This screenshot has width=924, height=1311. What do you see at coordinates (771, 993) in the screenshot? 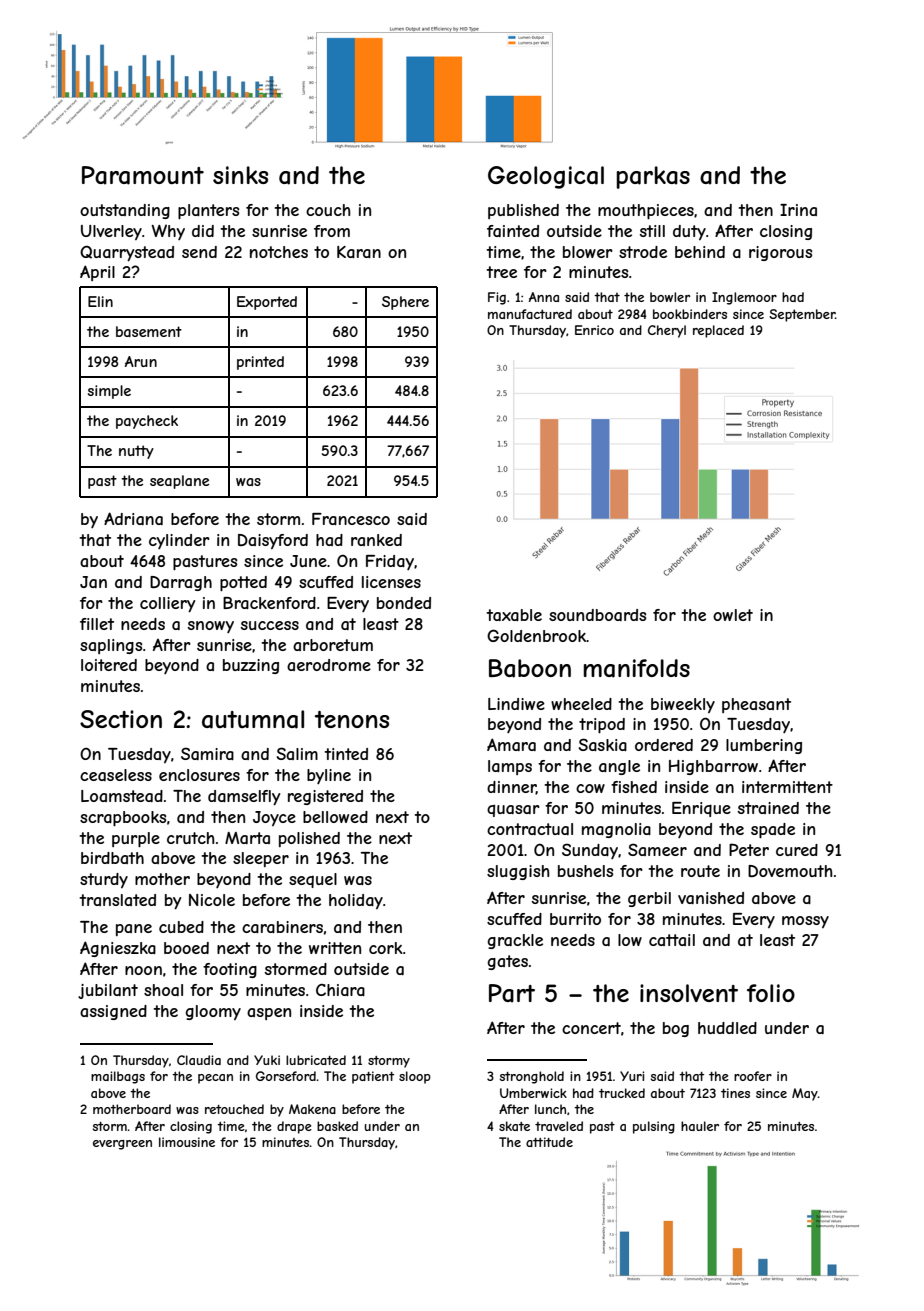
I see `folio` at bounding box center [771, 993].
